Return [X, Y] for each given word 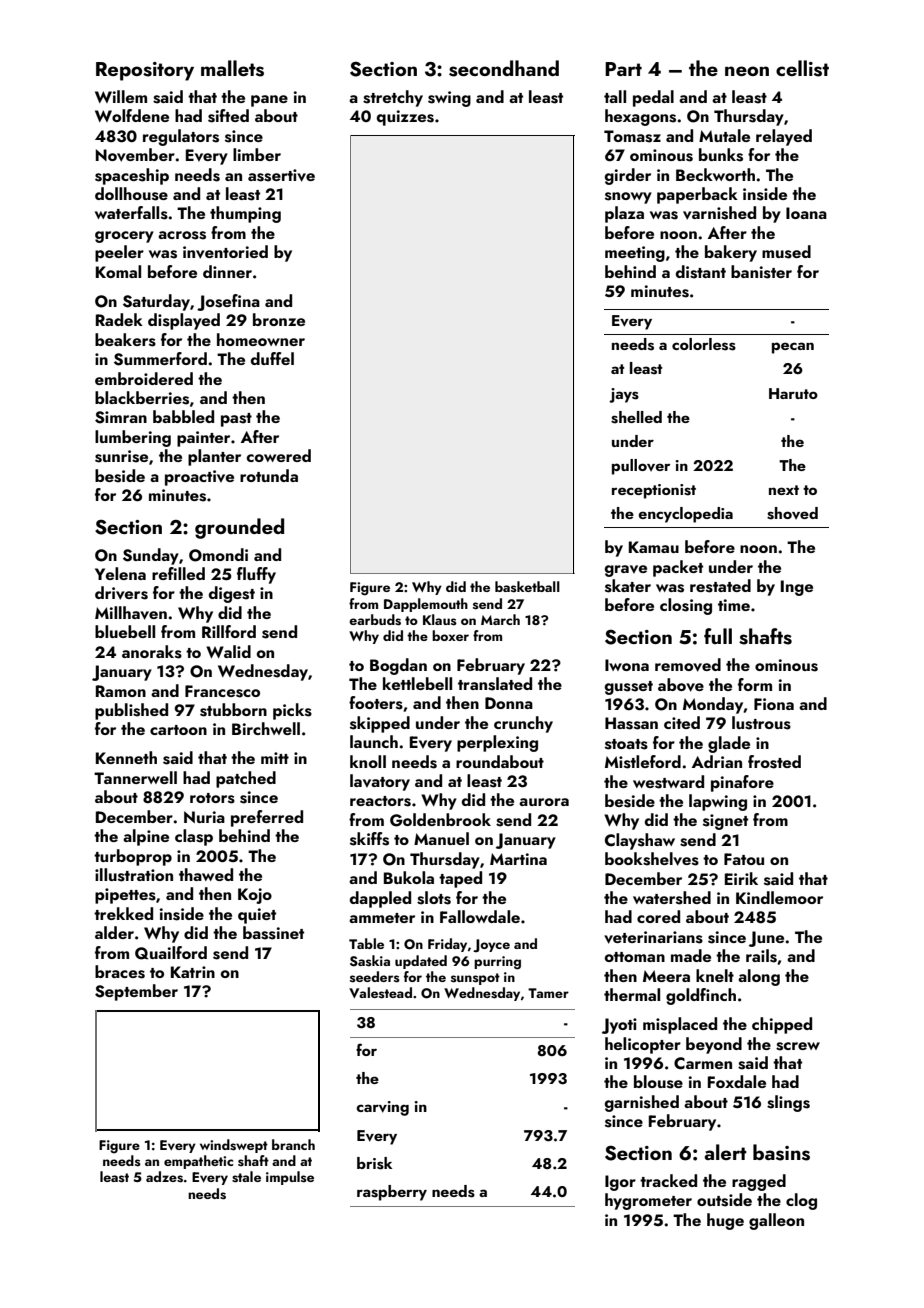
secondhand [504, 68]
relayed [784, 137]
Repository [145, 71]
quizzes [405, 118]
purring [497, 963]
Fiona [774, 704]
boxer [450, 635]
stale [246, 1177]
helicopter [643, 1045]
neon [747, 71]
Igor [620, 1183]
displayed [184, 321]
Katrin [193, 972]
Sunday [151, 556]
